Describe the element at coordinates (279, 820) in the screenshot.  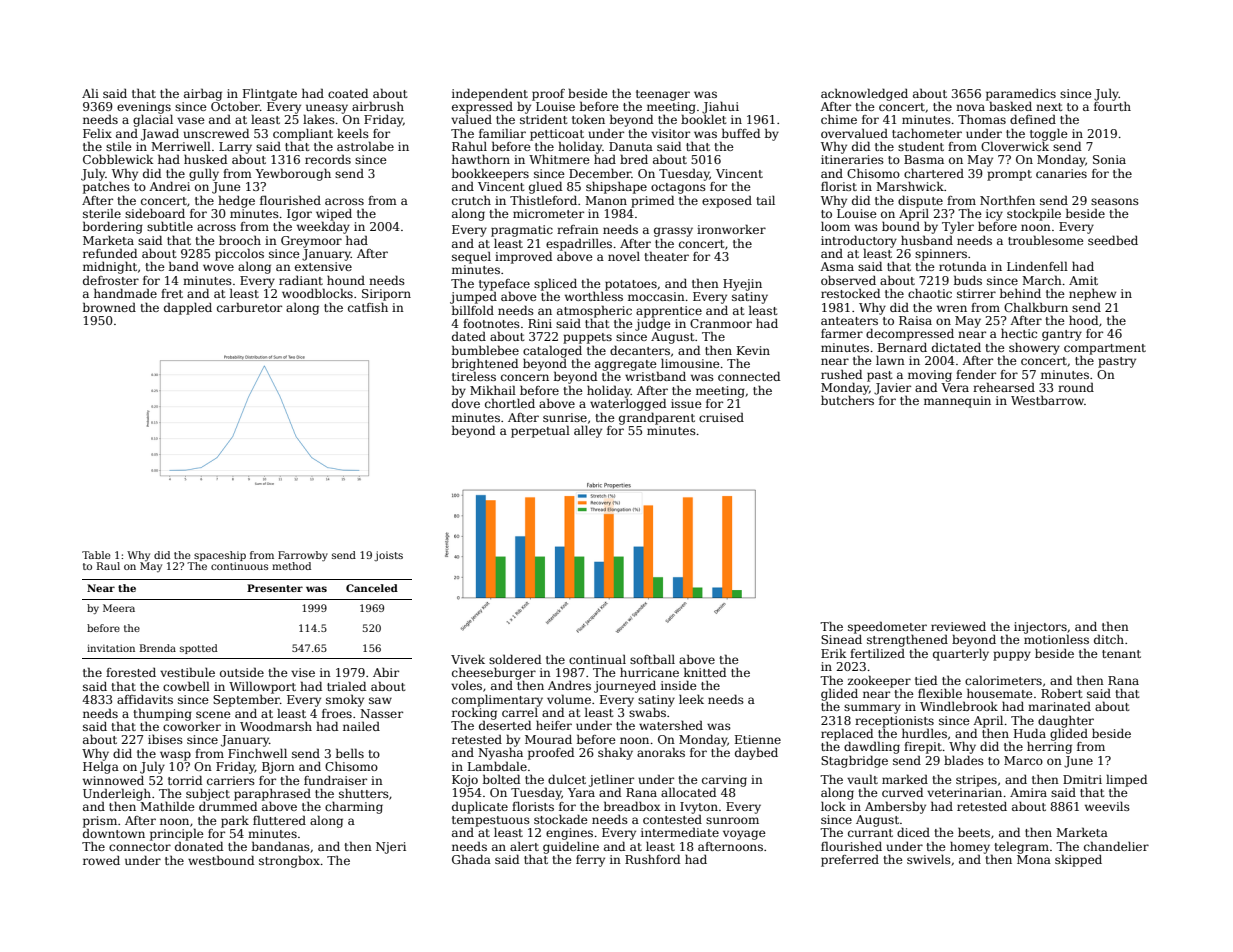
I see `fluttered` at that location.
